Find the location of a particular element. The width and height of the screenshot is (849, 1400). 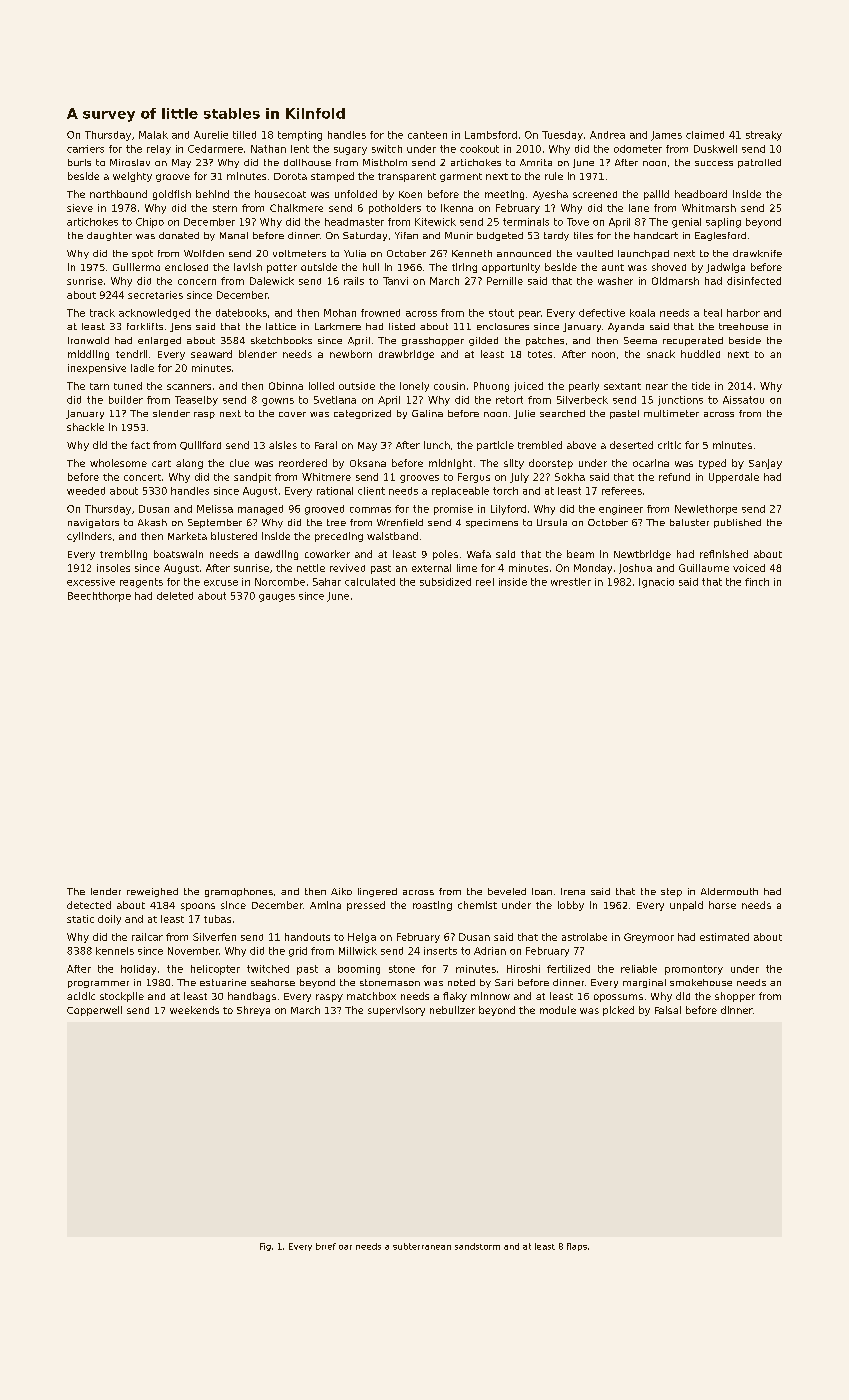

gauges is located at coordinates (277, 598).
